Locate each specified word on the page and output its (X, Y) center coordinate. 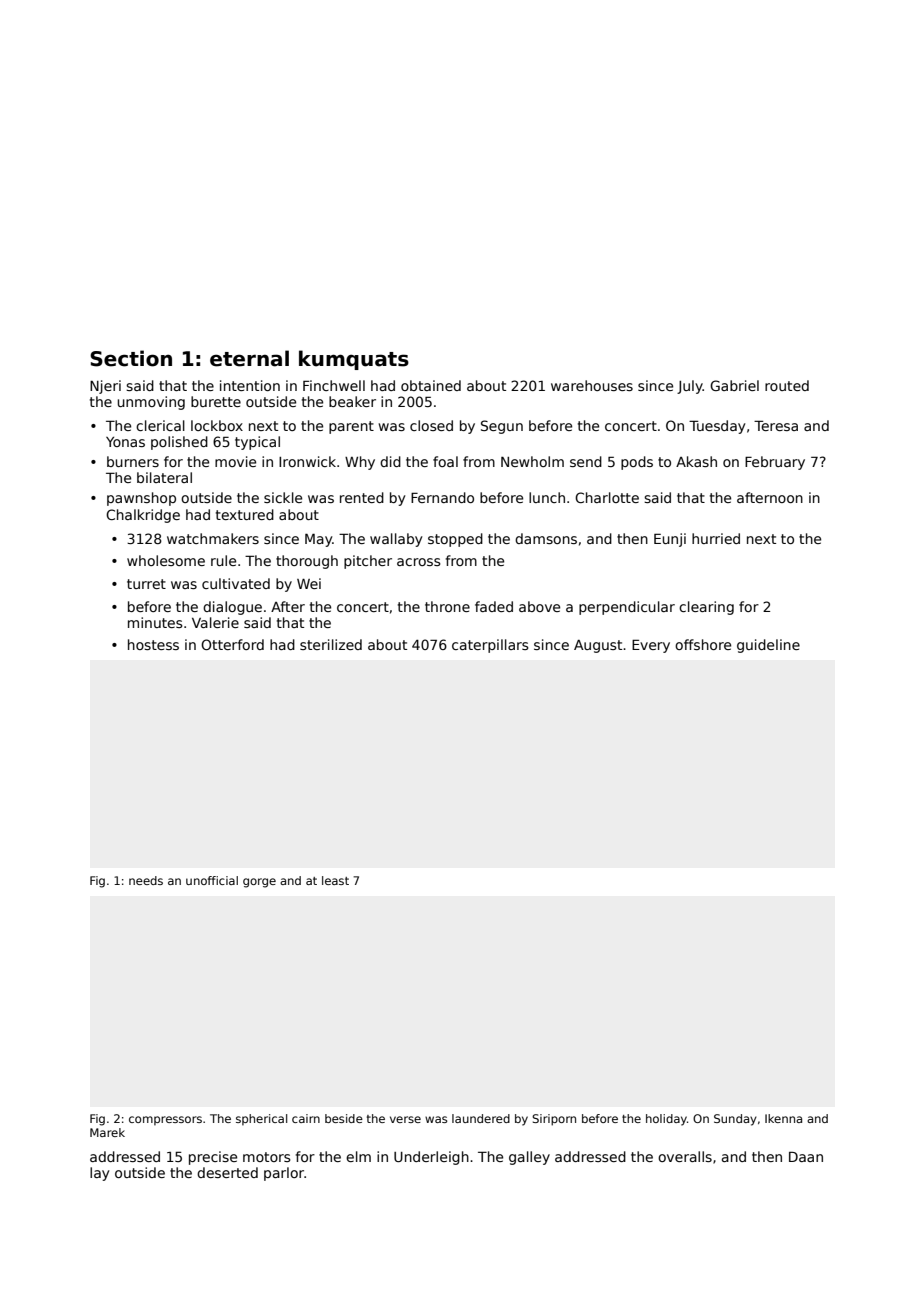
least (335, 880)
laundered (481, 1118)
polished (179, 443)
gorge (259, 883)
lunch (547, 497)
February (775, 463)
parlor (284, 1174)
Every (651, 646)
